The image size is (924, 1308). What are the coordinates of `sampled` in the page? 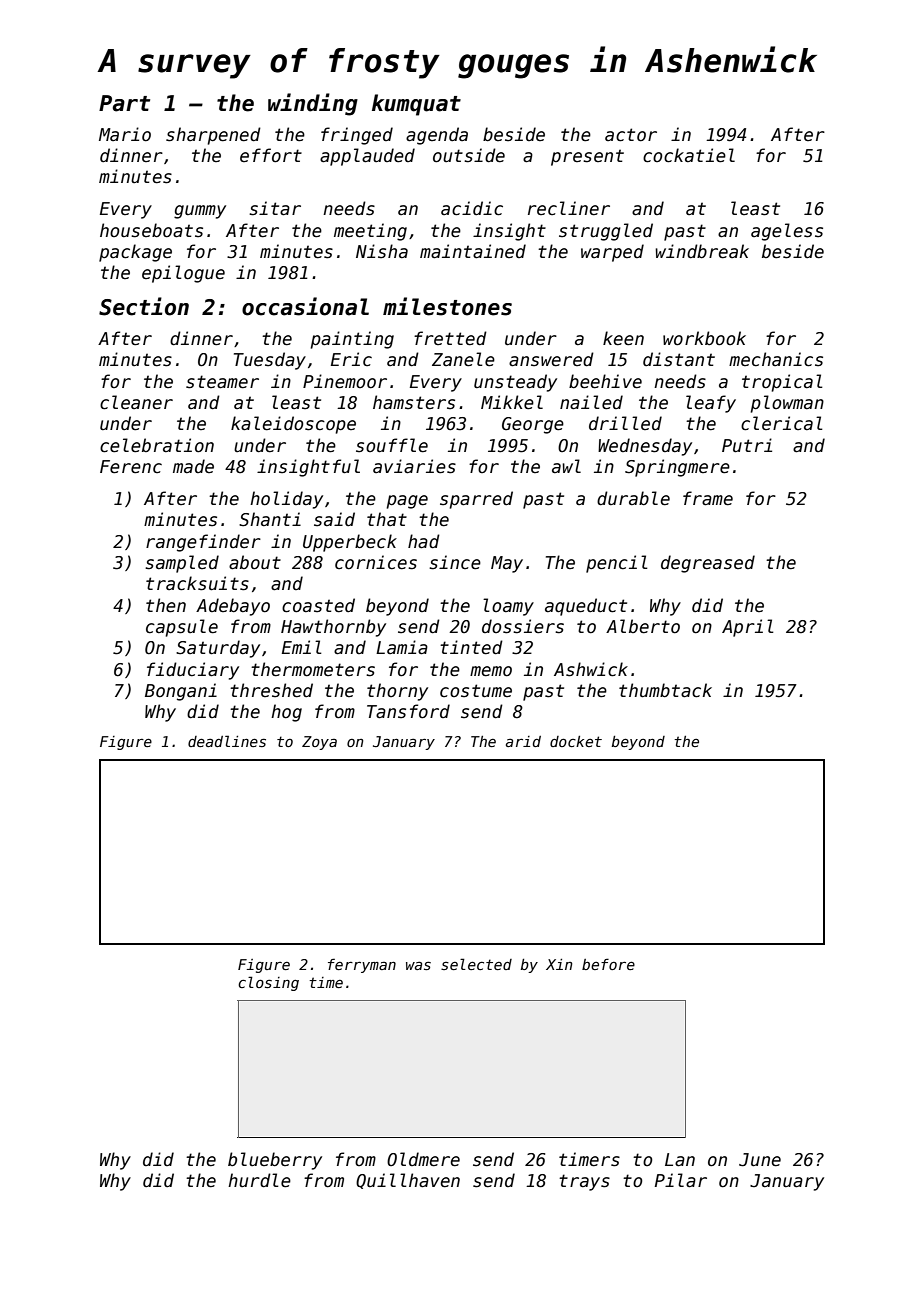 It's located at (182, 564).
